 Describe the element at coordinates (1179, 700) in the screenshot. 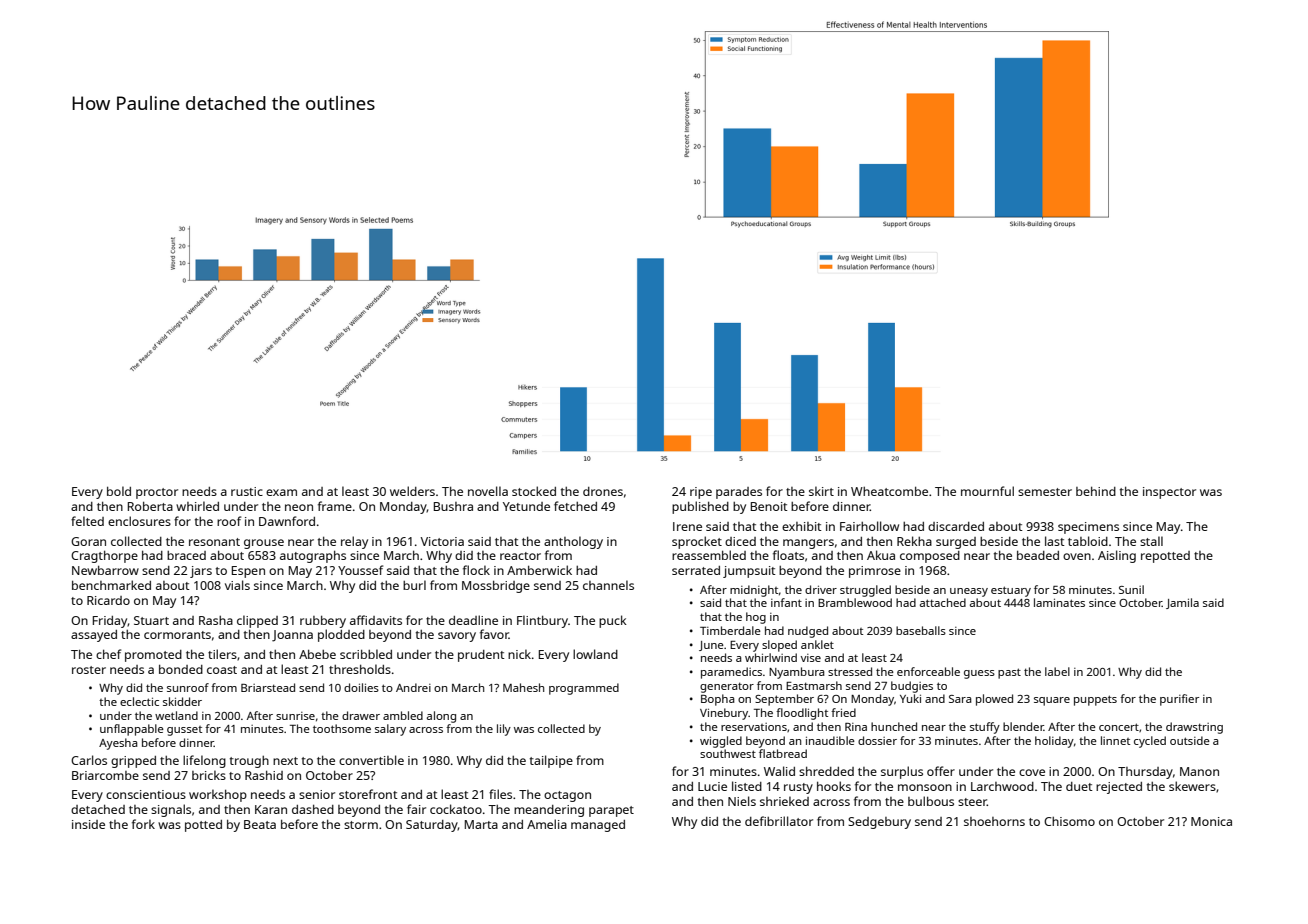

I see `purifier` at that location.
